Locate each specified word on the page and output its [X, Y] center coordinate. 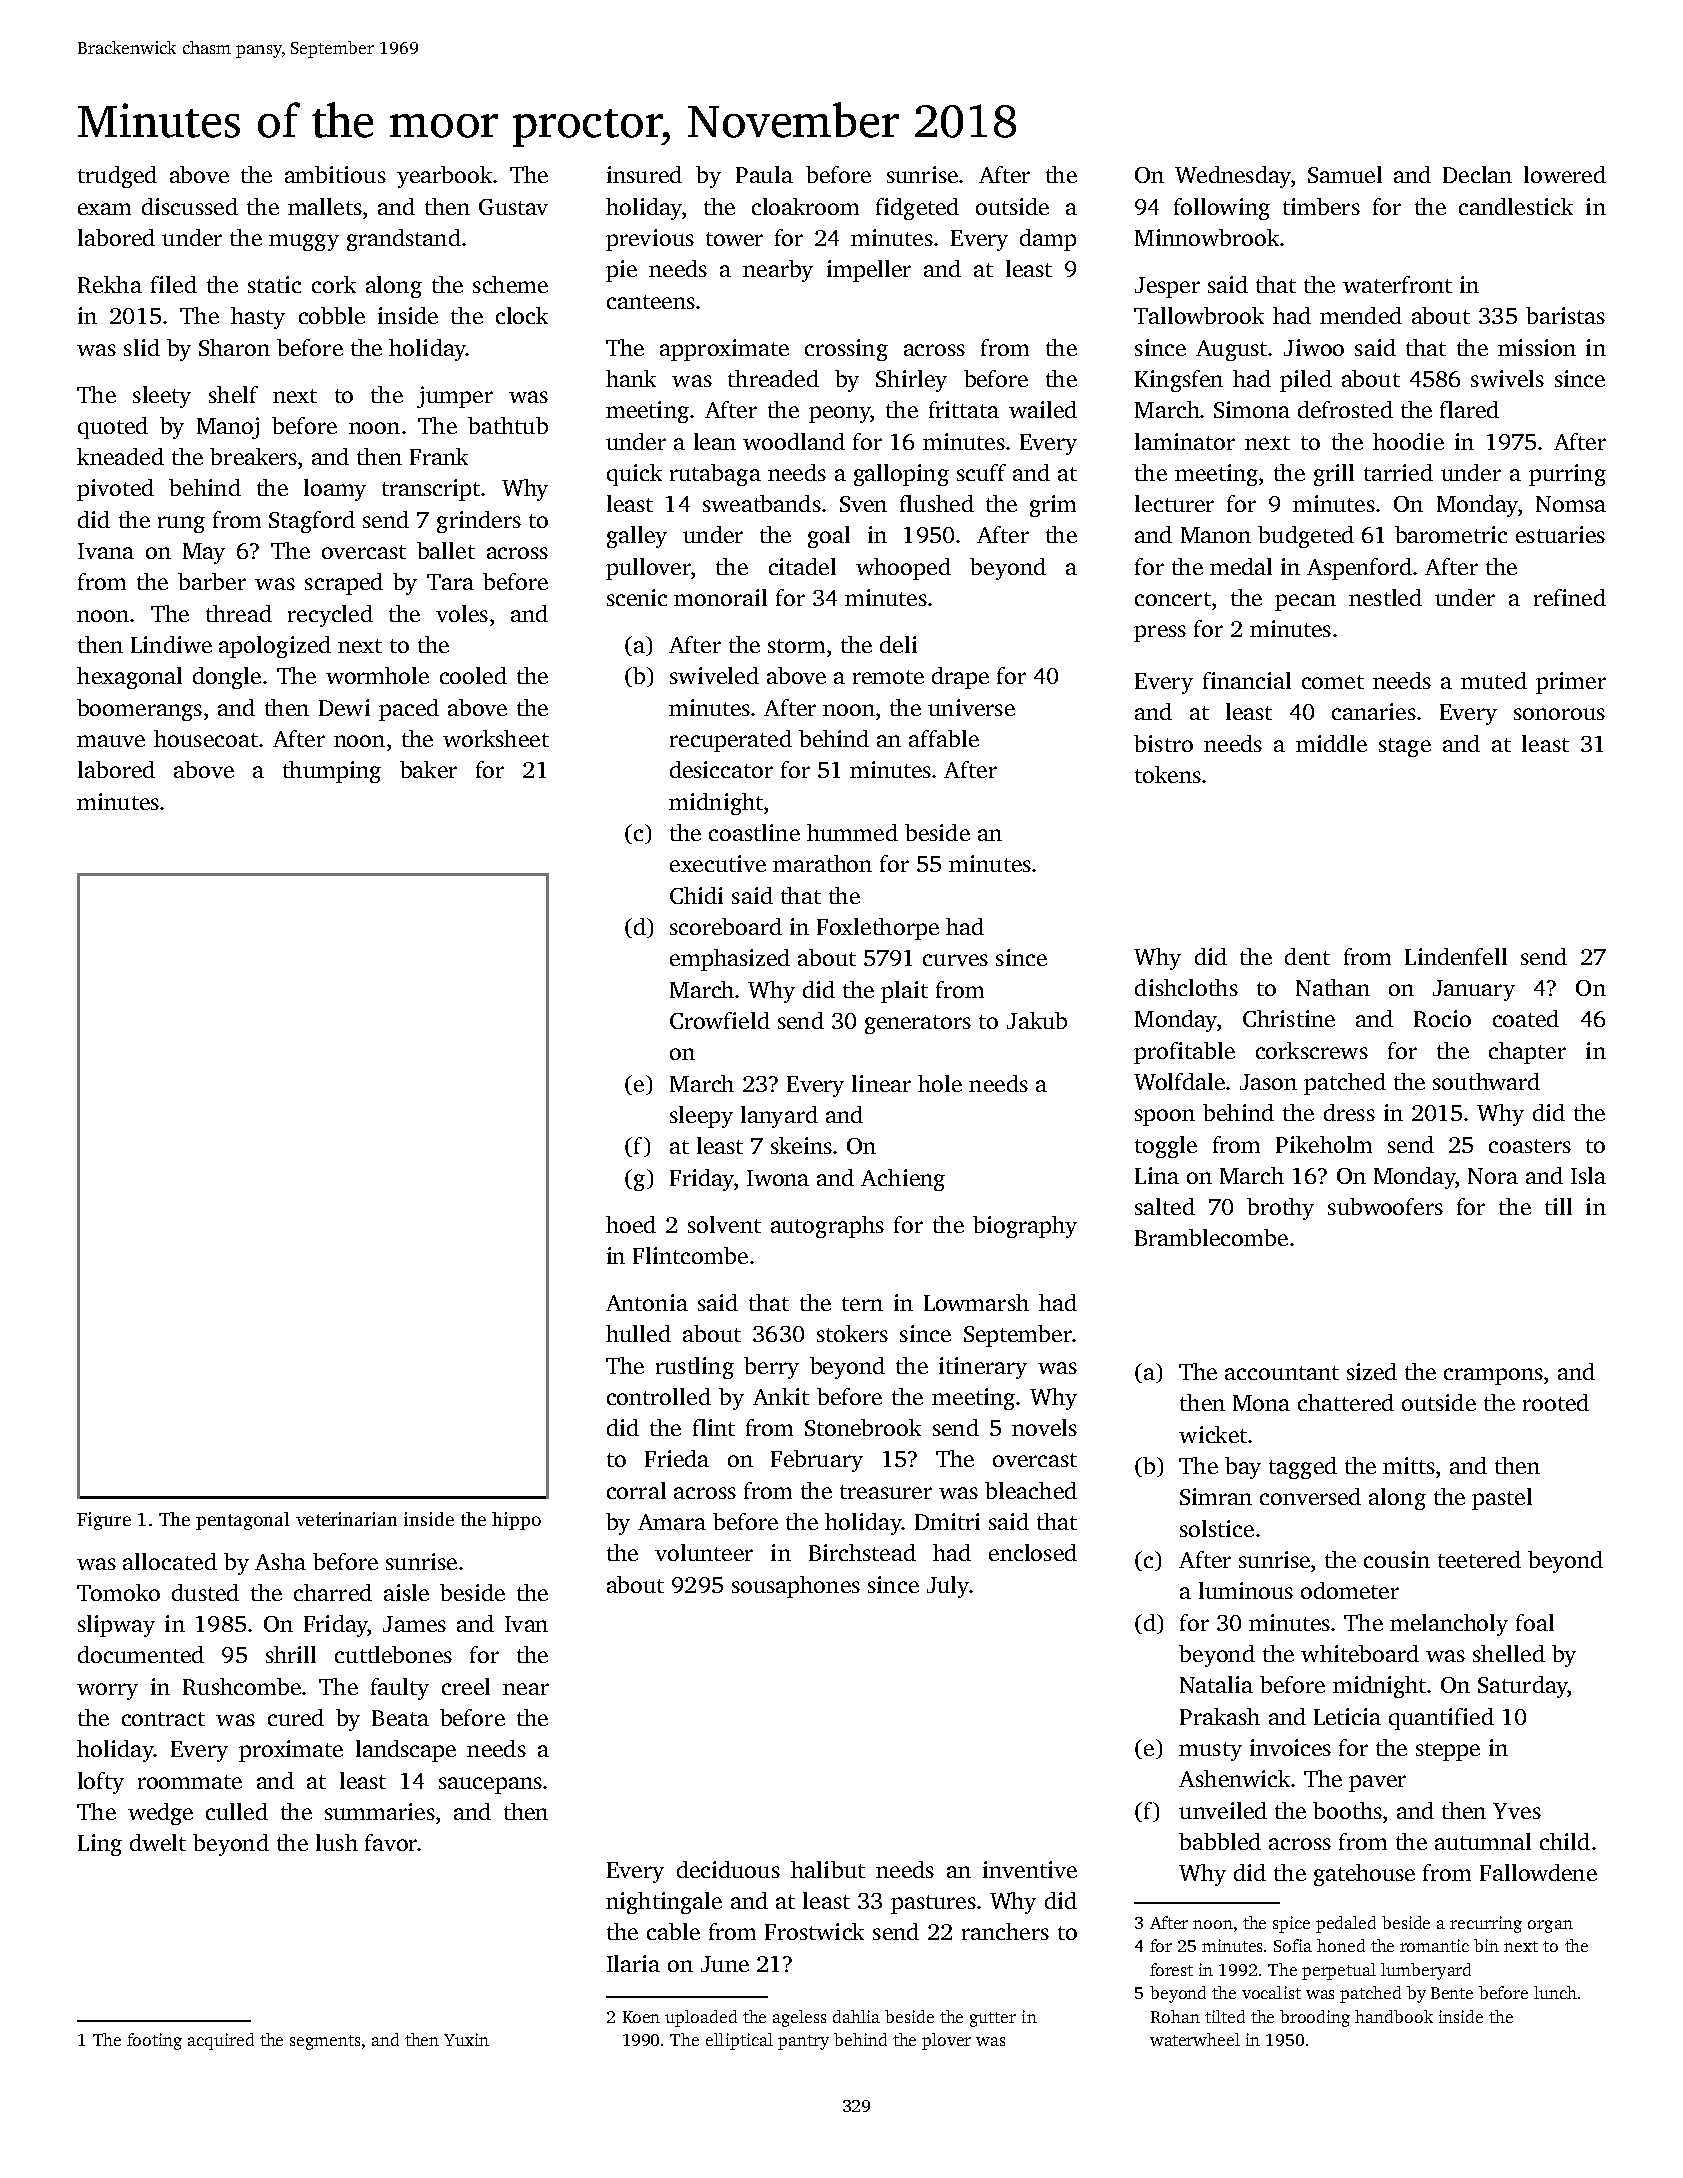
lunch [1555, 1992]
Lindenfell [1456, 956]
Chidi [696, 895]
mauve [111, 741]
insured [644, 174]
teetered [1479, 1559]
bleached [1031, 1490]
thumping [332, 772]
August [1231, 350]
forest [1171, 1969]
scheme [510, 284]
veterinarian [346, 1519]
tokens [1168, 774]
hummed [852, 832]
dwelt [158, 1842]
